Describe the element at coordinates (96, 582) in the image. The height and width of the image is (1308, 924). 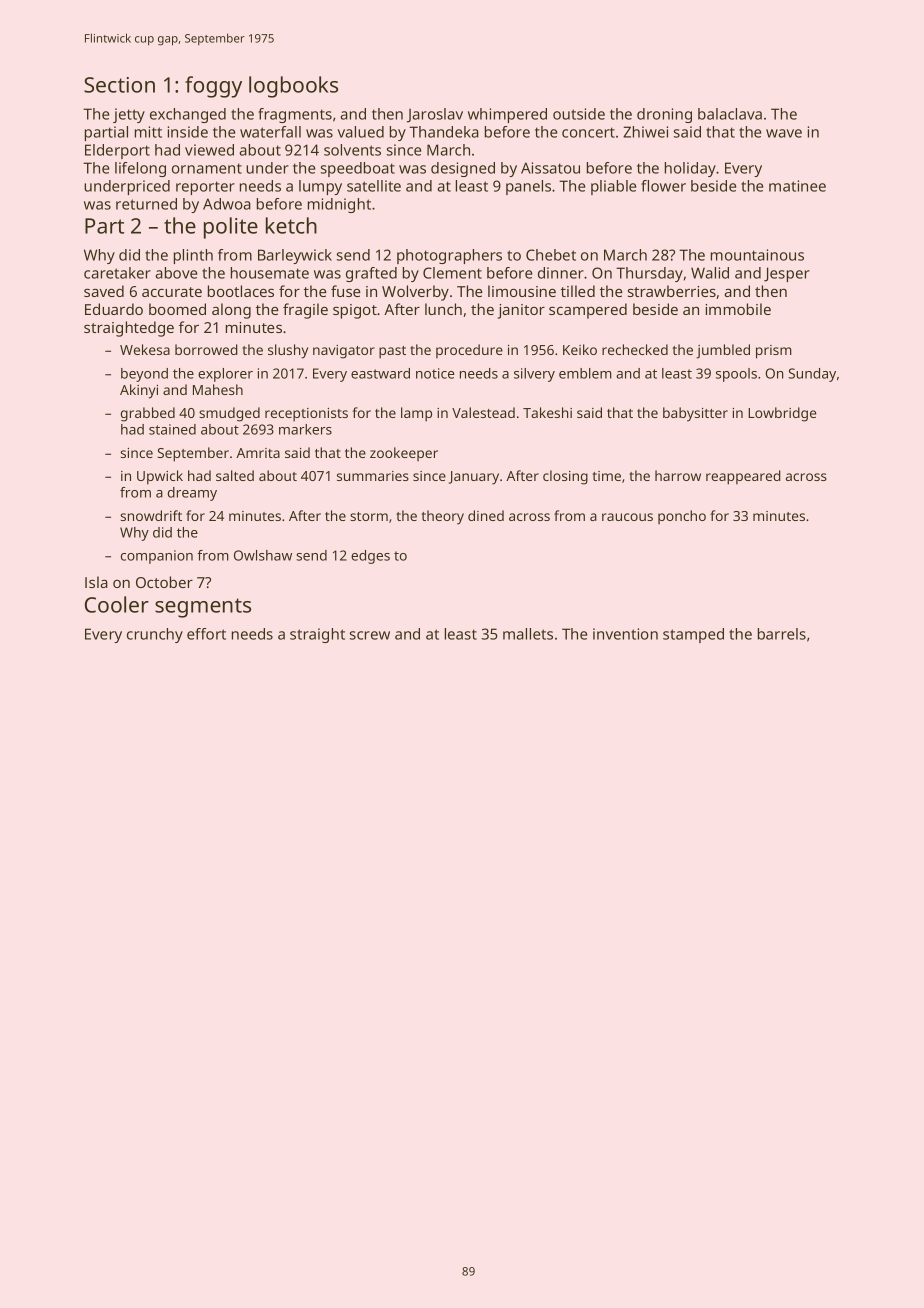
I see `Isla` at that location.
